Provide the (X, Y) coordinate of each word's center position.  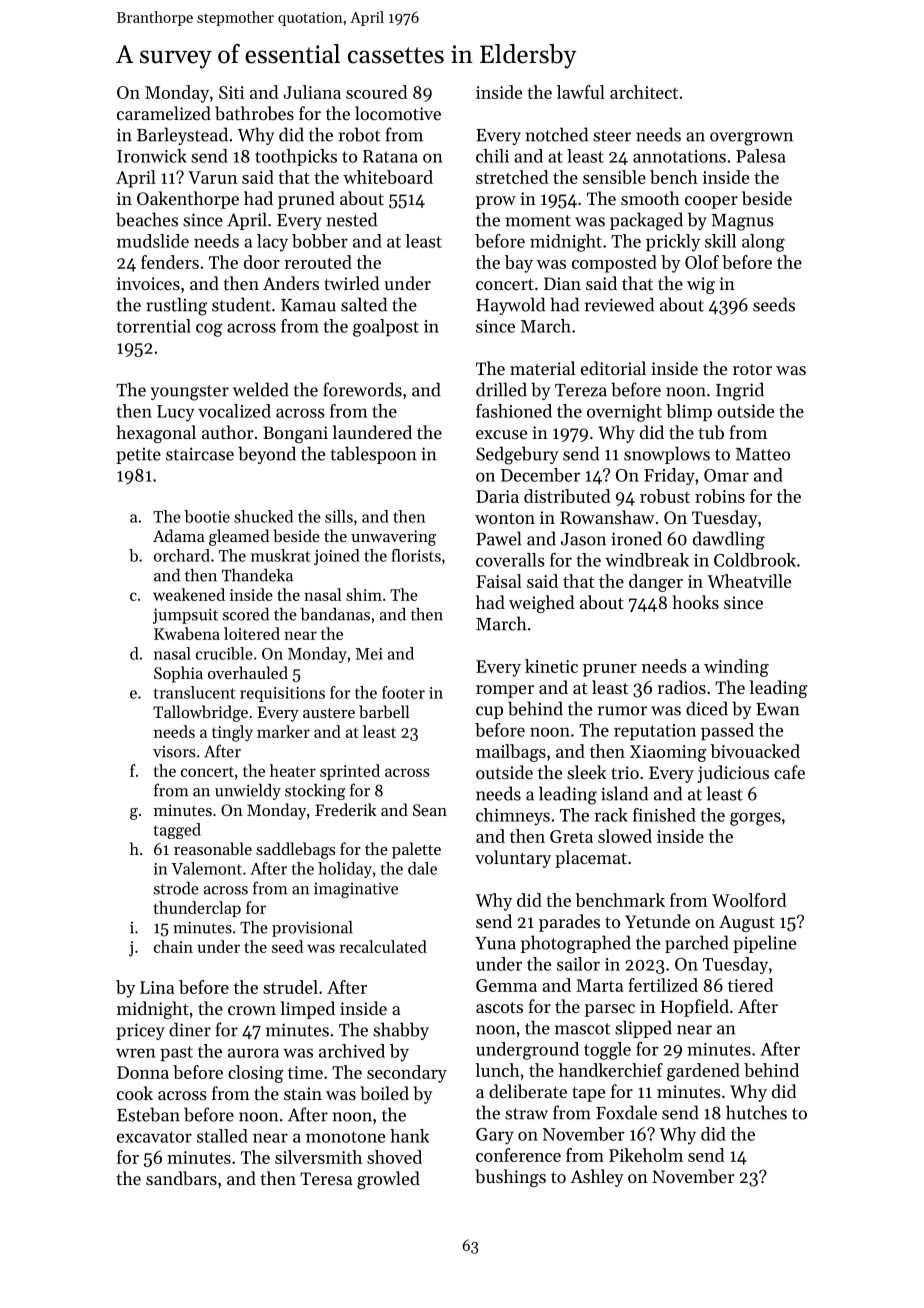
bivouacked (755, 751)
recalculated (383, 946)
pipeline (764, 944)
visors (174, 752)
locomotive (398, 113)
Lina (157, 987)
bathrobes (254, 113)
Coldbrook (755, 560)
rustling (176, 306)
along (763, 243)
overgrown (751, 139)
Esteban (148, 1114)
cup (489, 712)
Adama (179, 535)
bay (519, 264)
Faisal (499, 581)
